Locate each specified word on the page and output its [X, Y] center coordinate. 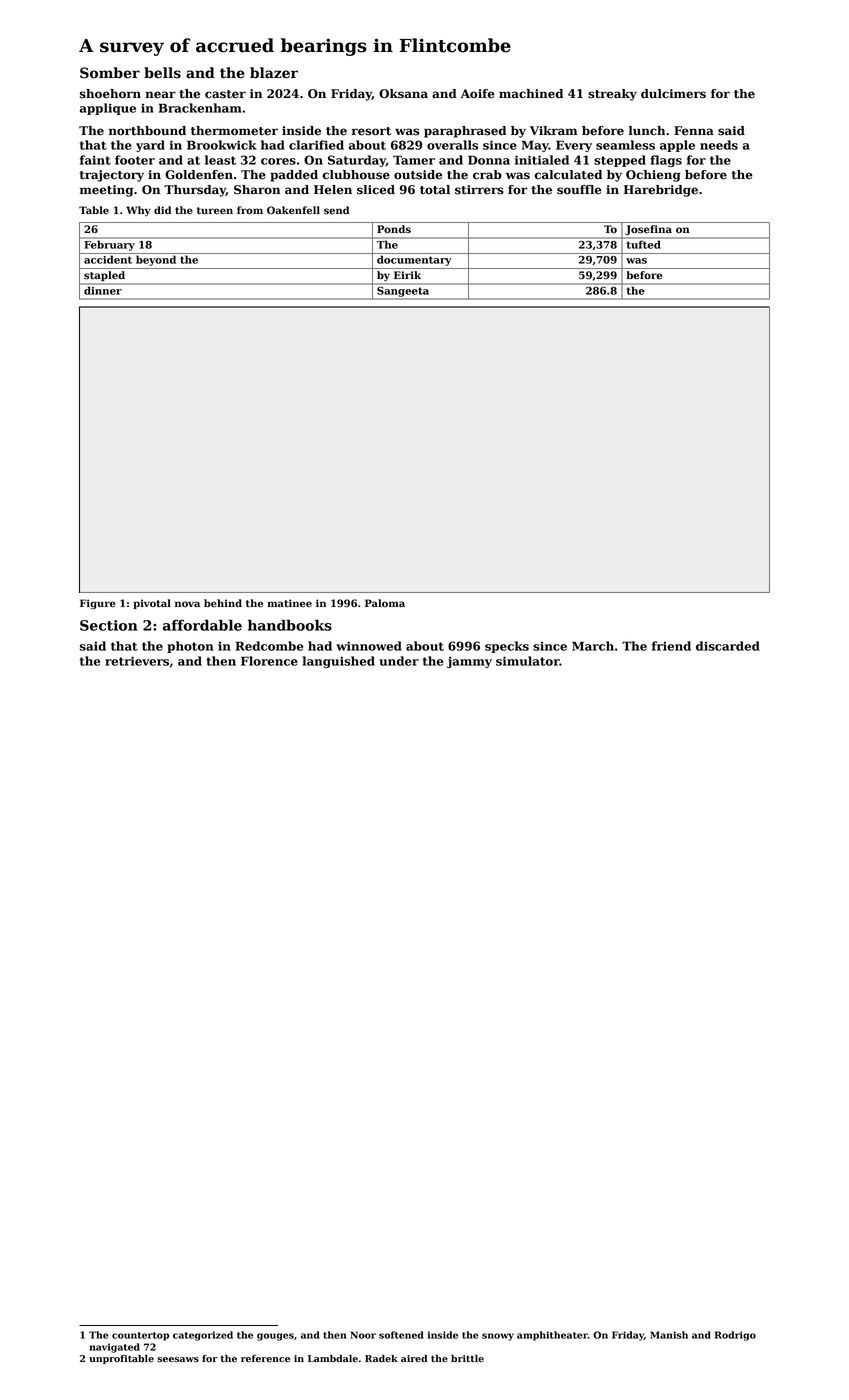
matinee [289, 603]
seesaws [178, 1360]
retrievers [137, 661]
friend [671, 646]
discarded [728, 646]
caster [225, 94]
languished [339, 662]
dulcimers [673, 94]
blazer [274, 73]
